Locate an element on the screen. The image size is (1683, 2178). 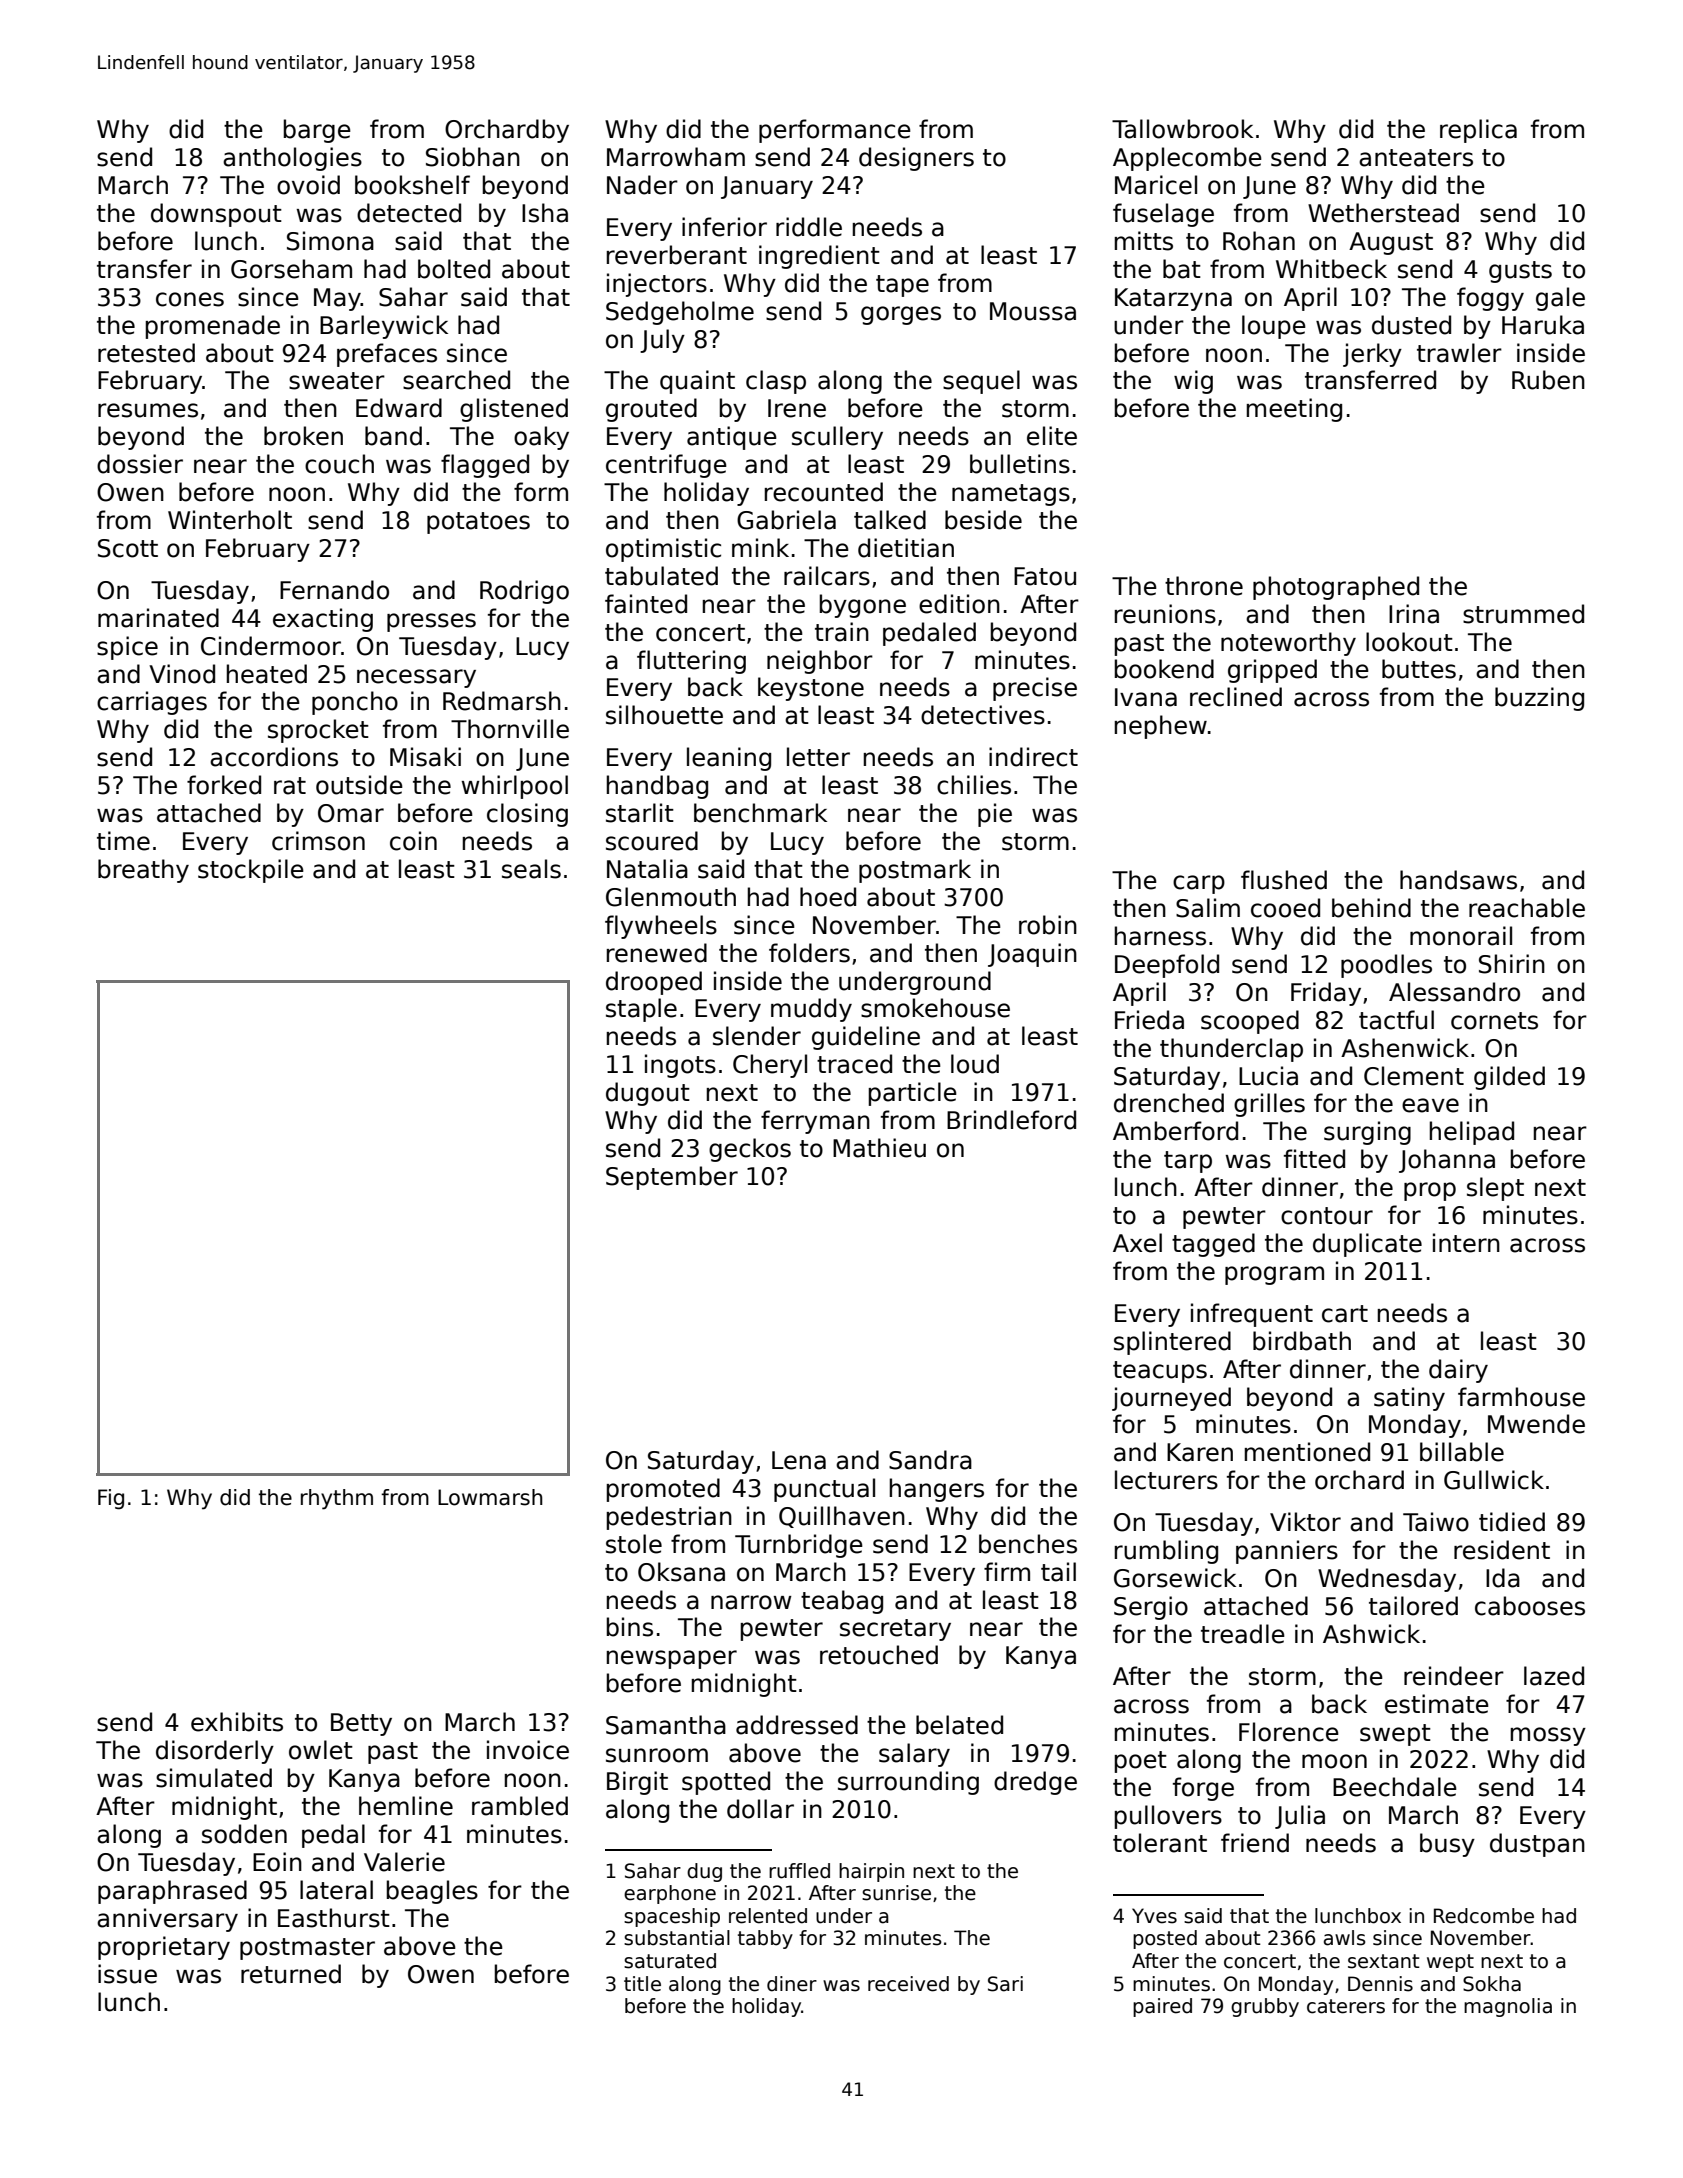
detected is located at coordinates (409, 213).
